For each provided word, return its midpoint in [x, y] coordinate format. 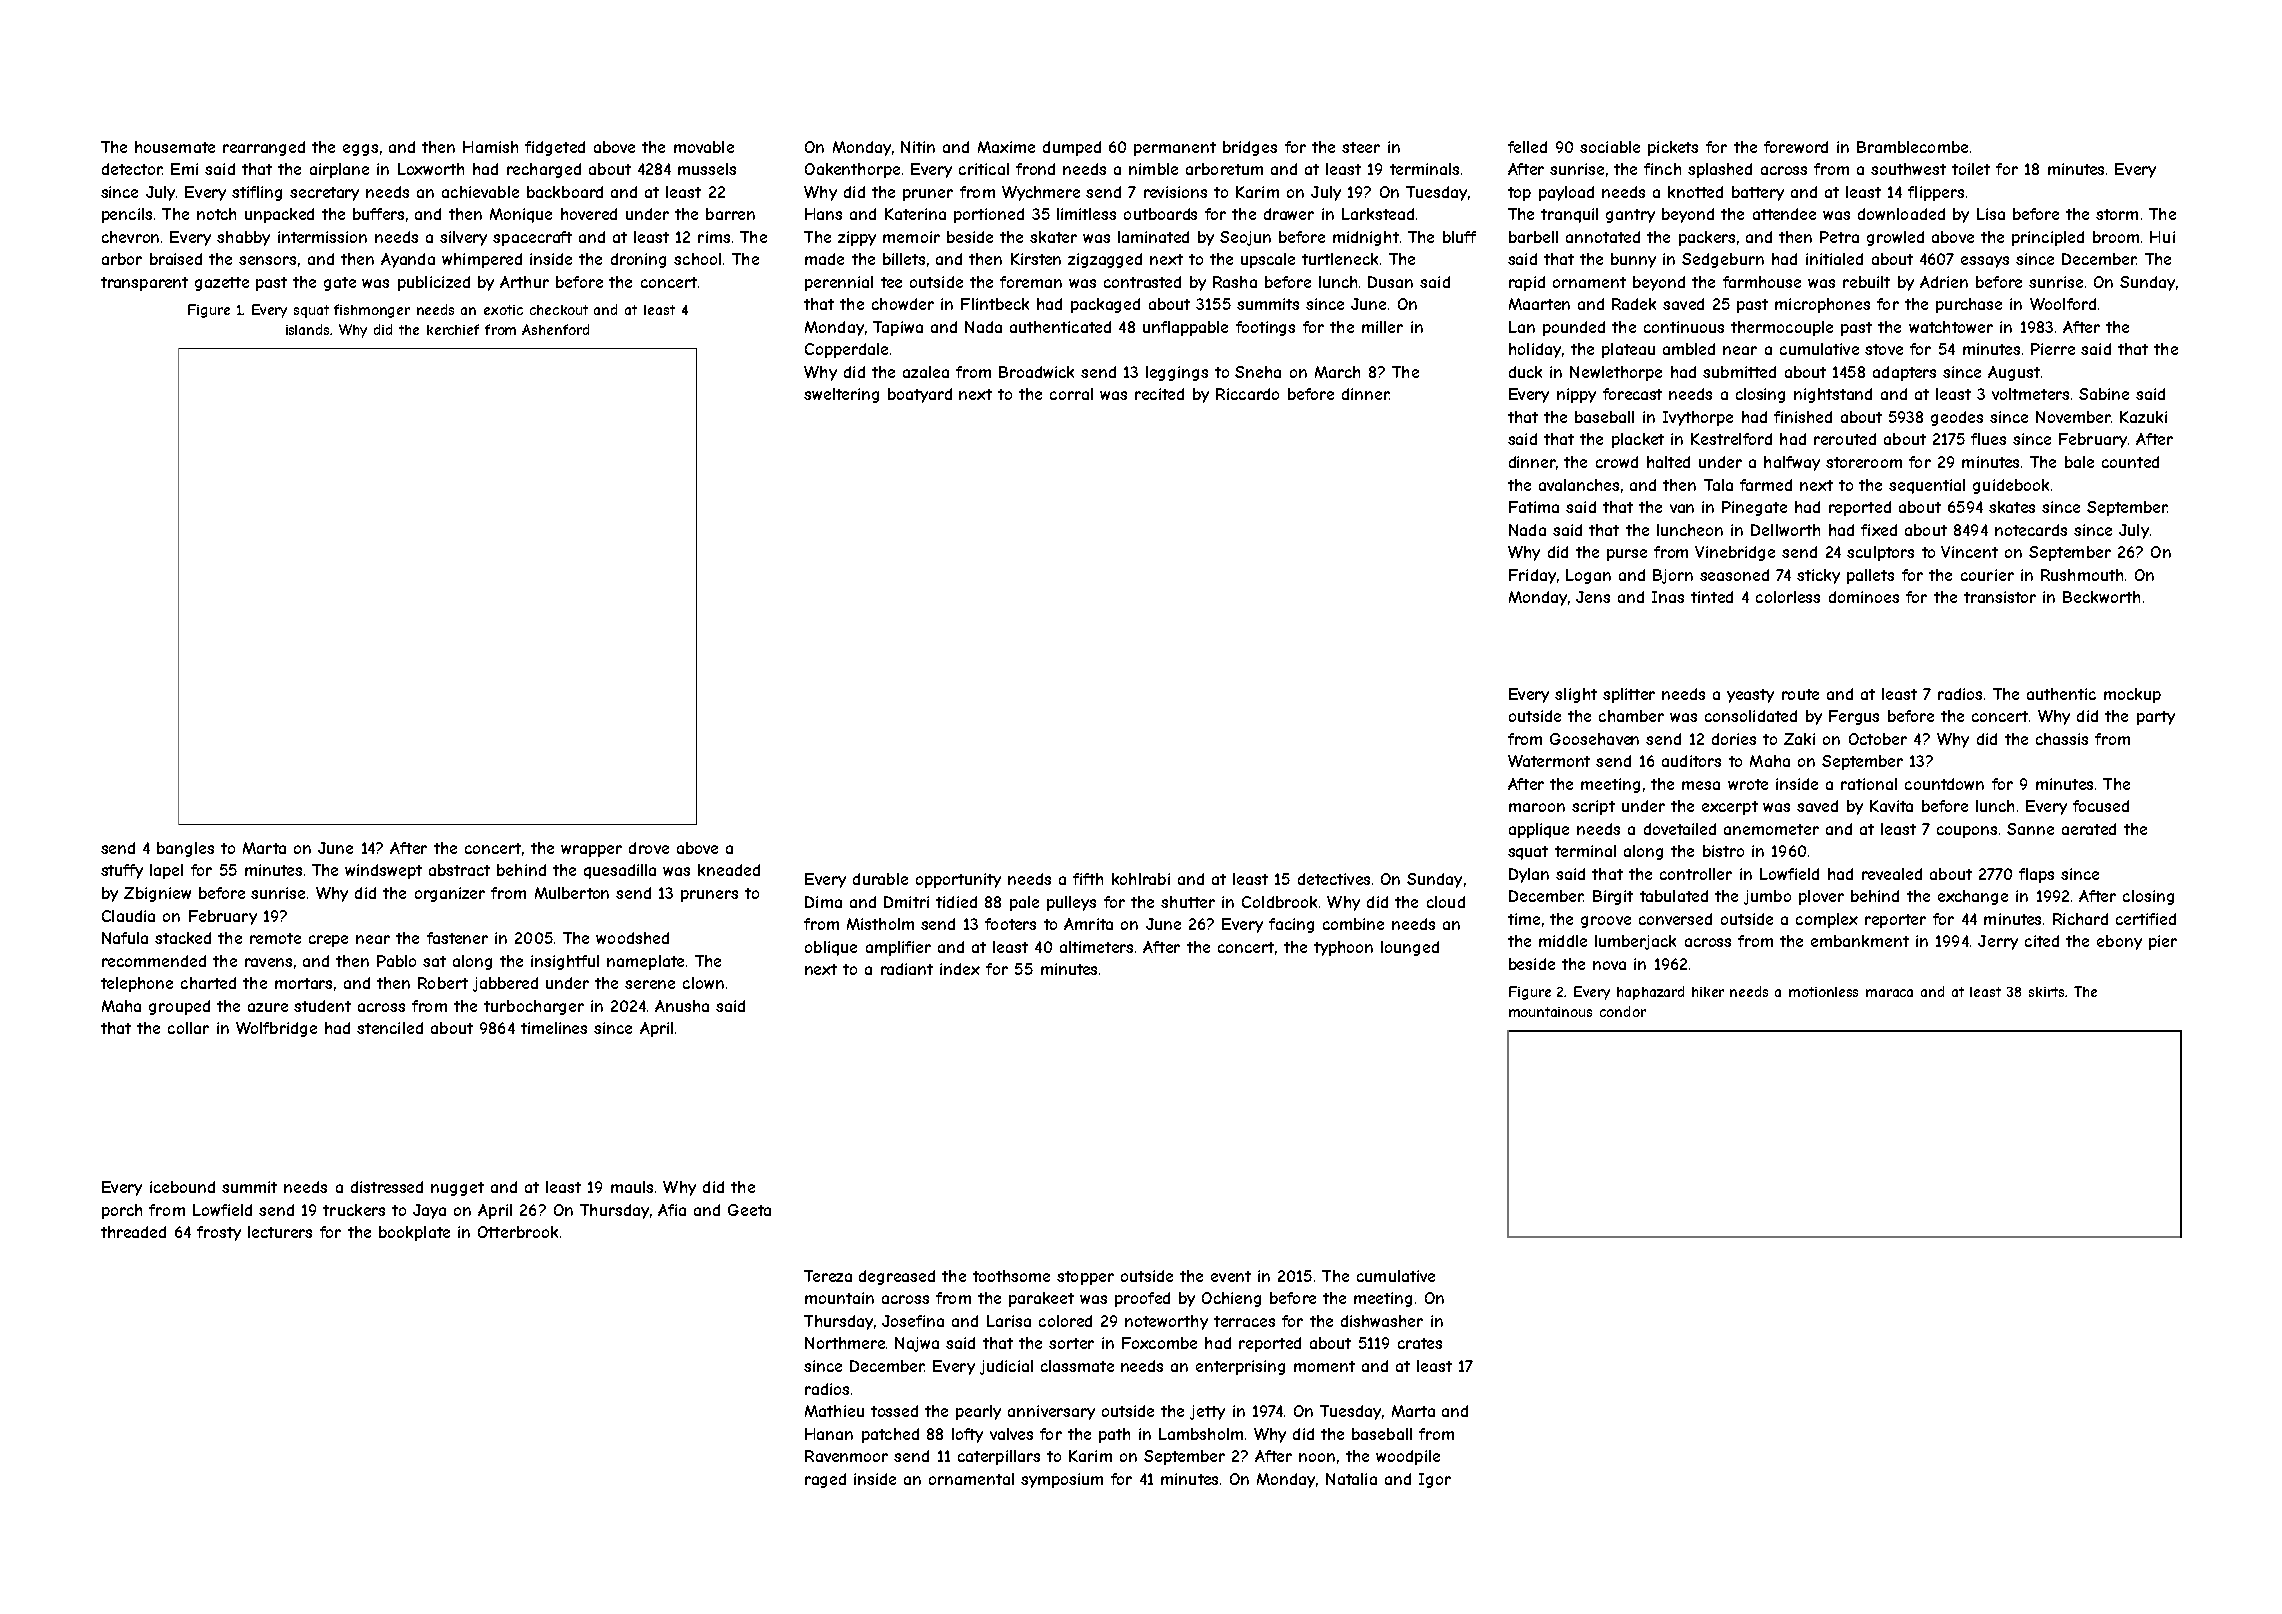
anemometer [1771, 829]
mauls [632, 1187]
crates [1420, 1343]
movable [704, 147]
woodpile [1408, 1457]
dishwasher [1382, 1321]
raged [825, 1480]
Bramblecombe [1912, 147]
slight [1576, 695]
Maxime [1006, 147]
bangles [185, 849]
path [1114, 1435]
